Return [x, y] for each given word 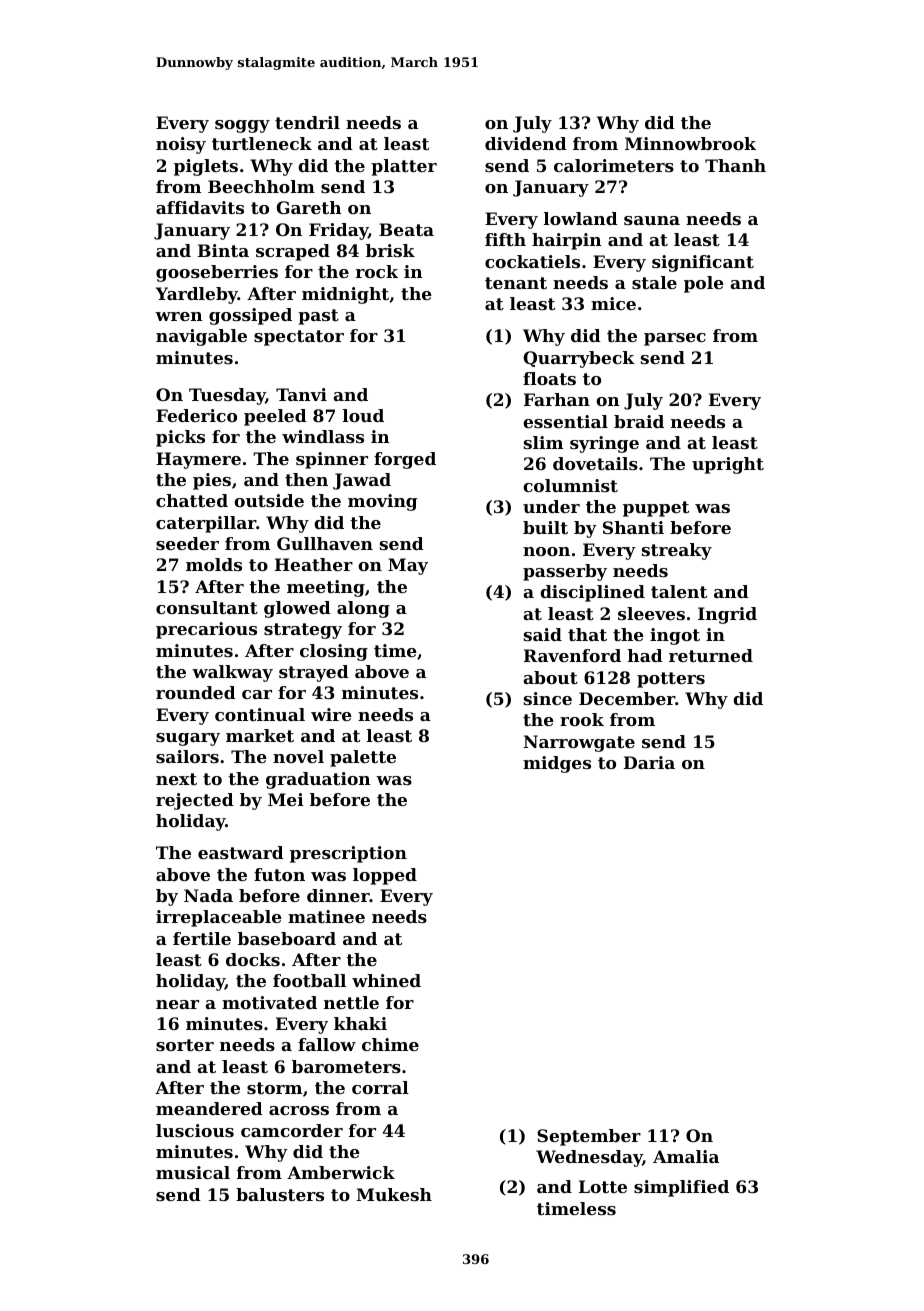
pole [704, 284]
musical [193, 1172]
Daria [649, 762]
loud [363, 415]
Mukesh [394, 1194]
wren [179, 316]
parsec [675, 339]
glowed [297, 609]
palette [363, 758]
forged [405, 460]
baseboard [287, 938]
